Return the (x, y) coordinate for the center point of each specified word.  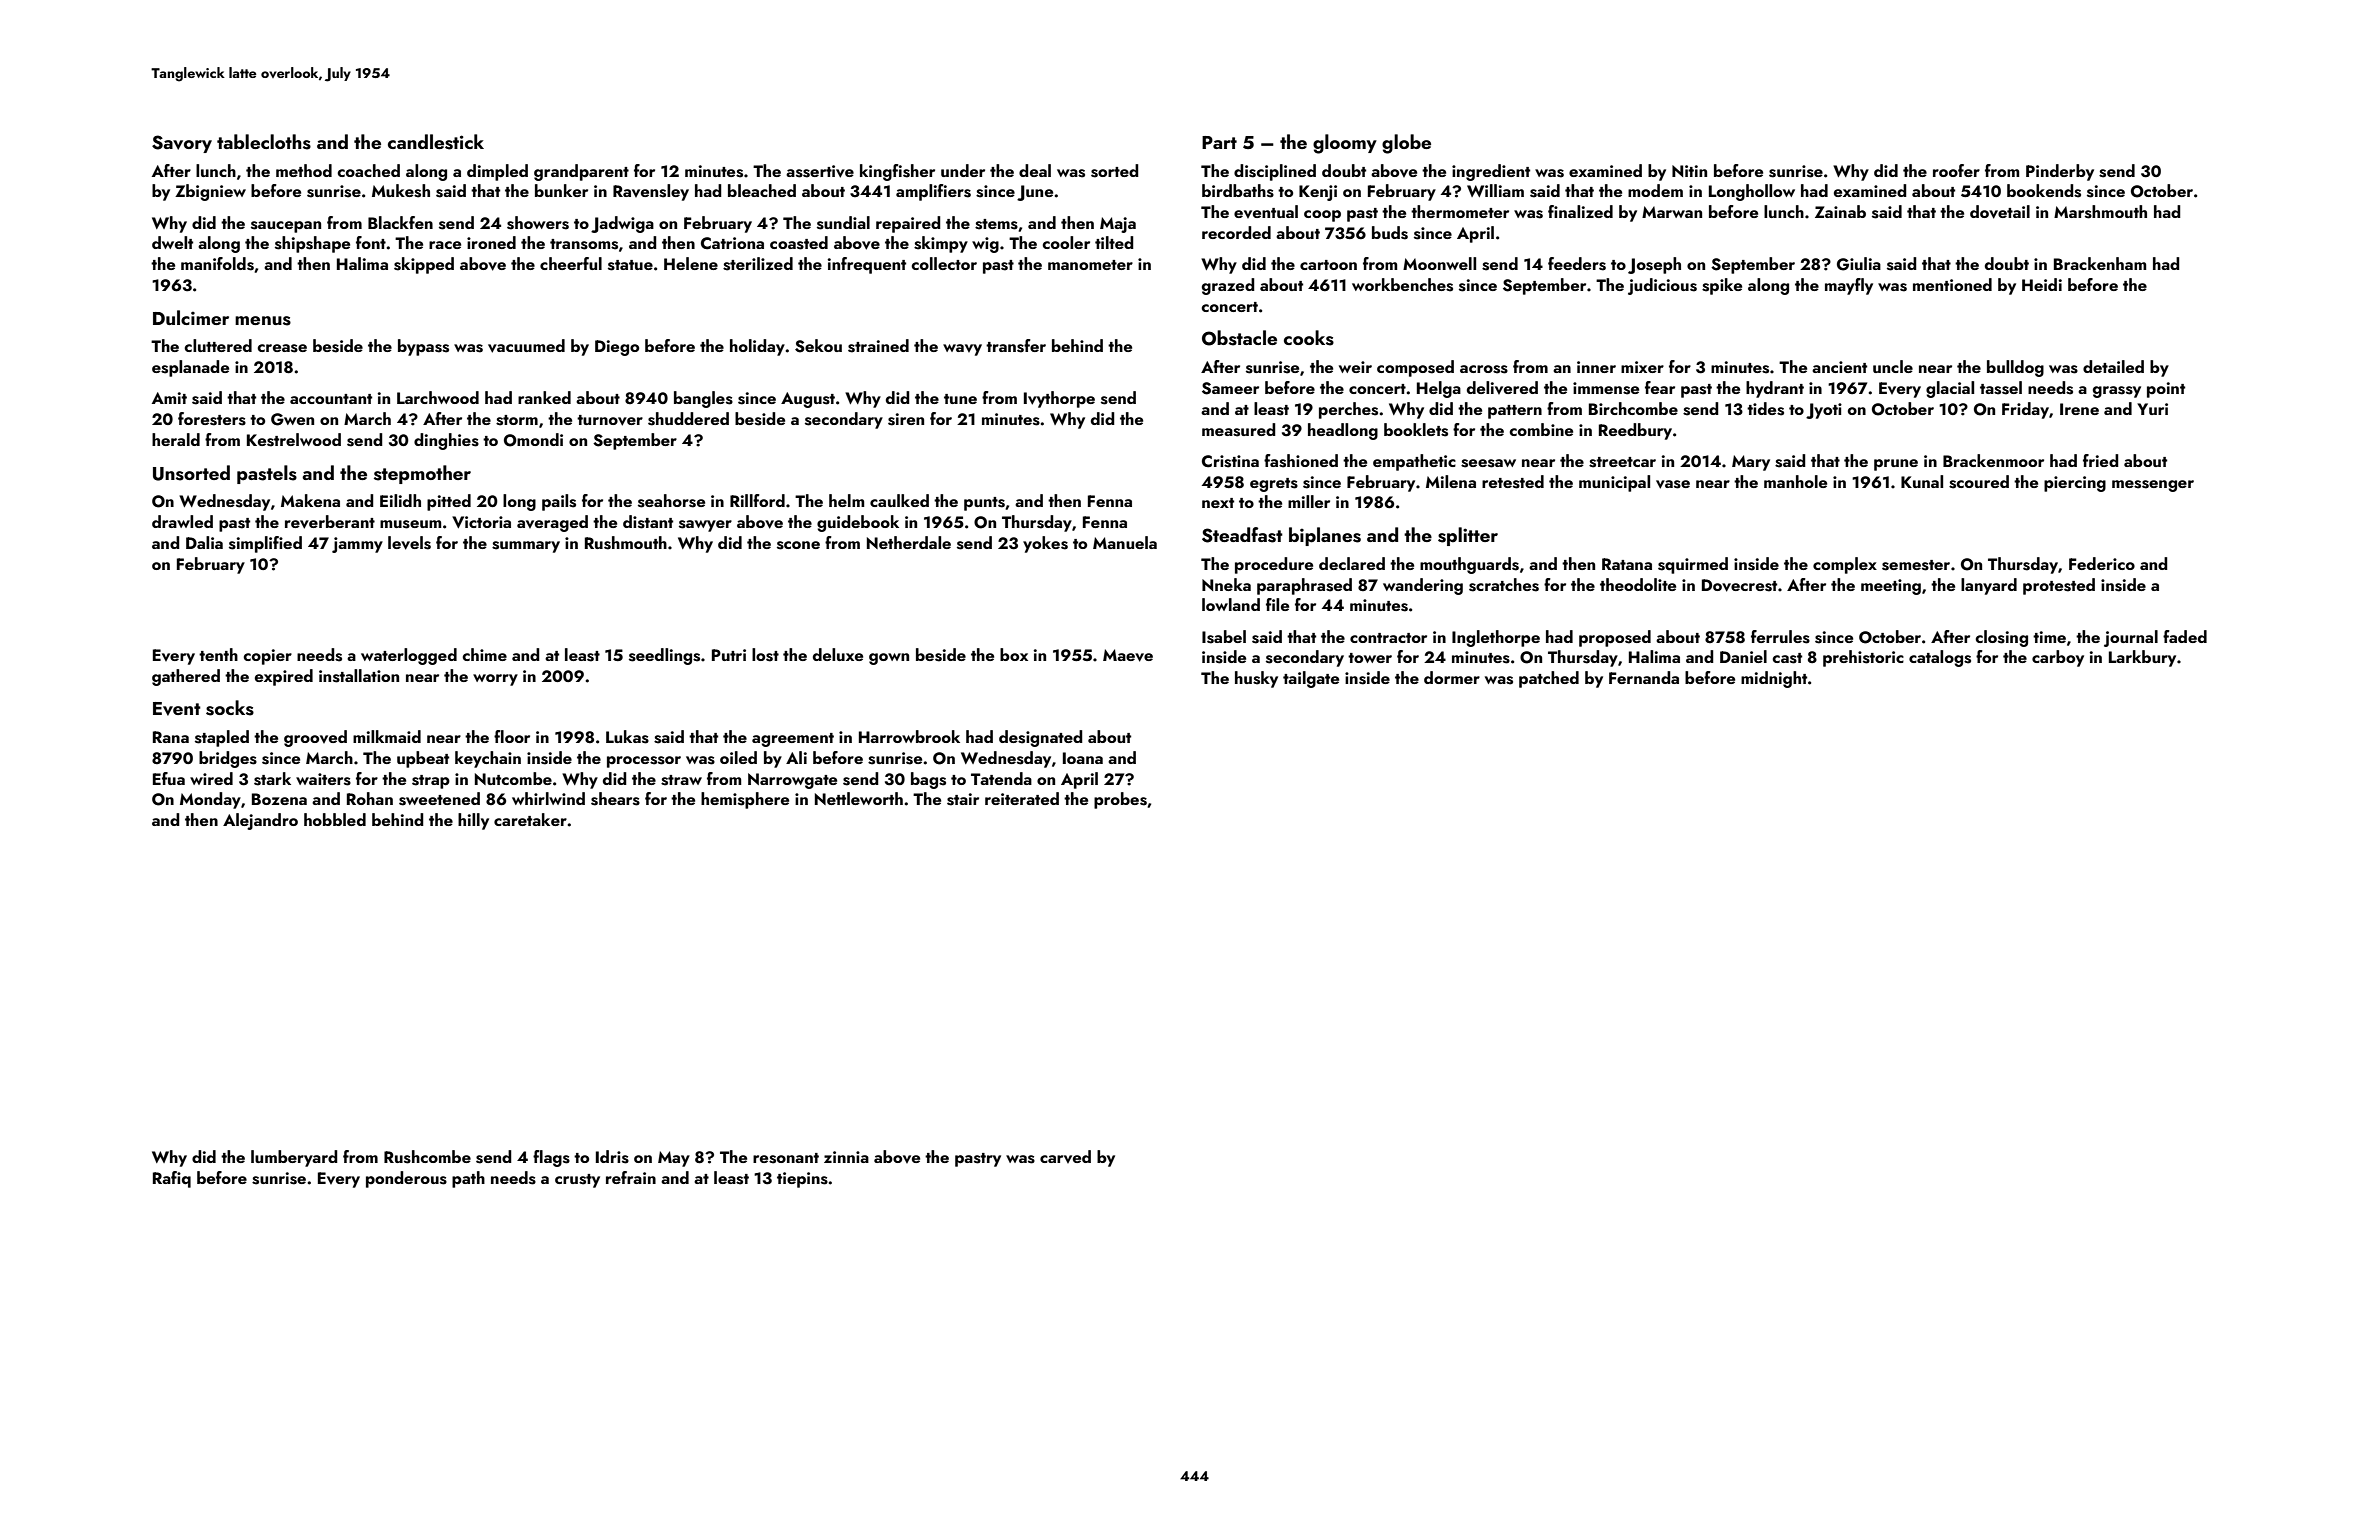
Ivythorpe (1059, 399)
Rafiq (172, 1179)
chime (484, 654)
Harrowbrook (909, 736)
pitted (449, 502)
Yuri (2152, 409)
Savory (182, 144)
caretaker (530, 819)
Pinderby (2060, 172)
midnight (1774, 679)
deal (1035, 170)
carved (1065, 1156)
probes (1120, 800)
